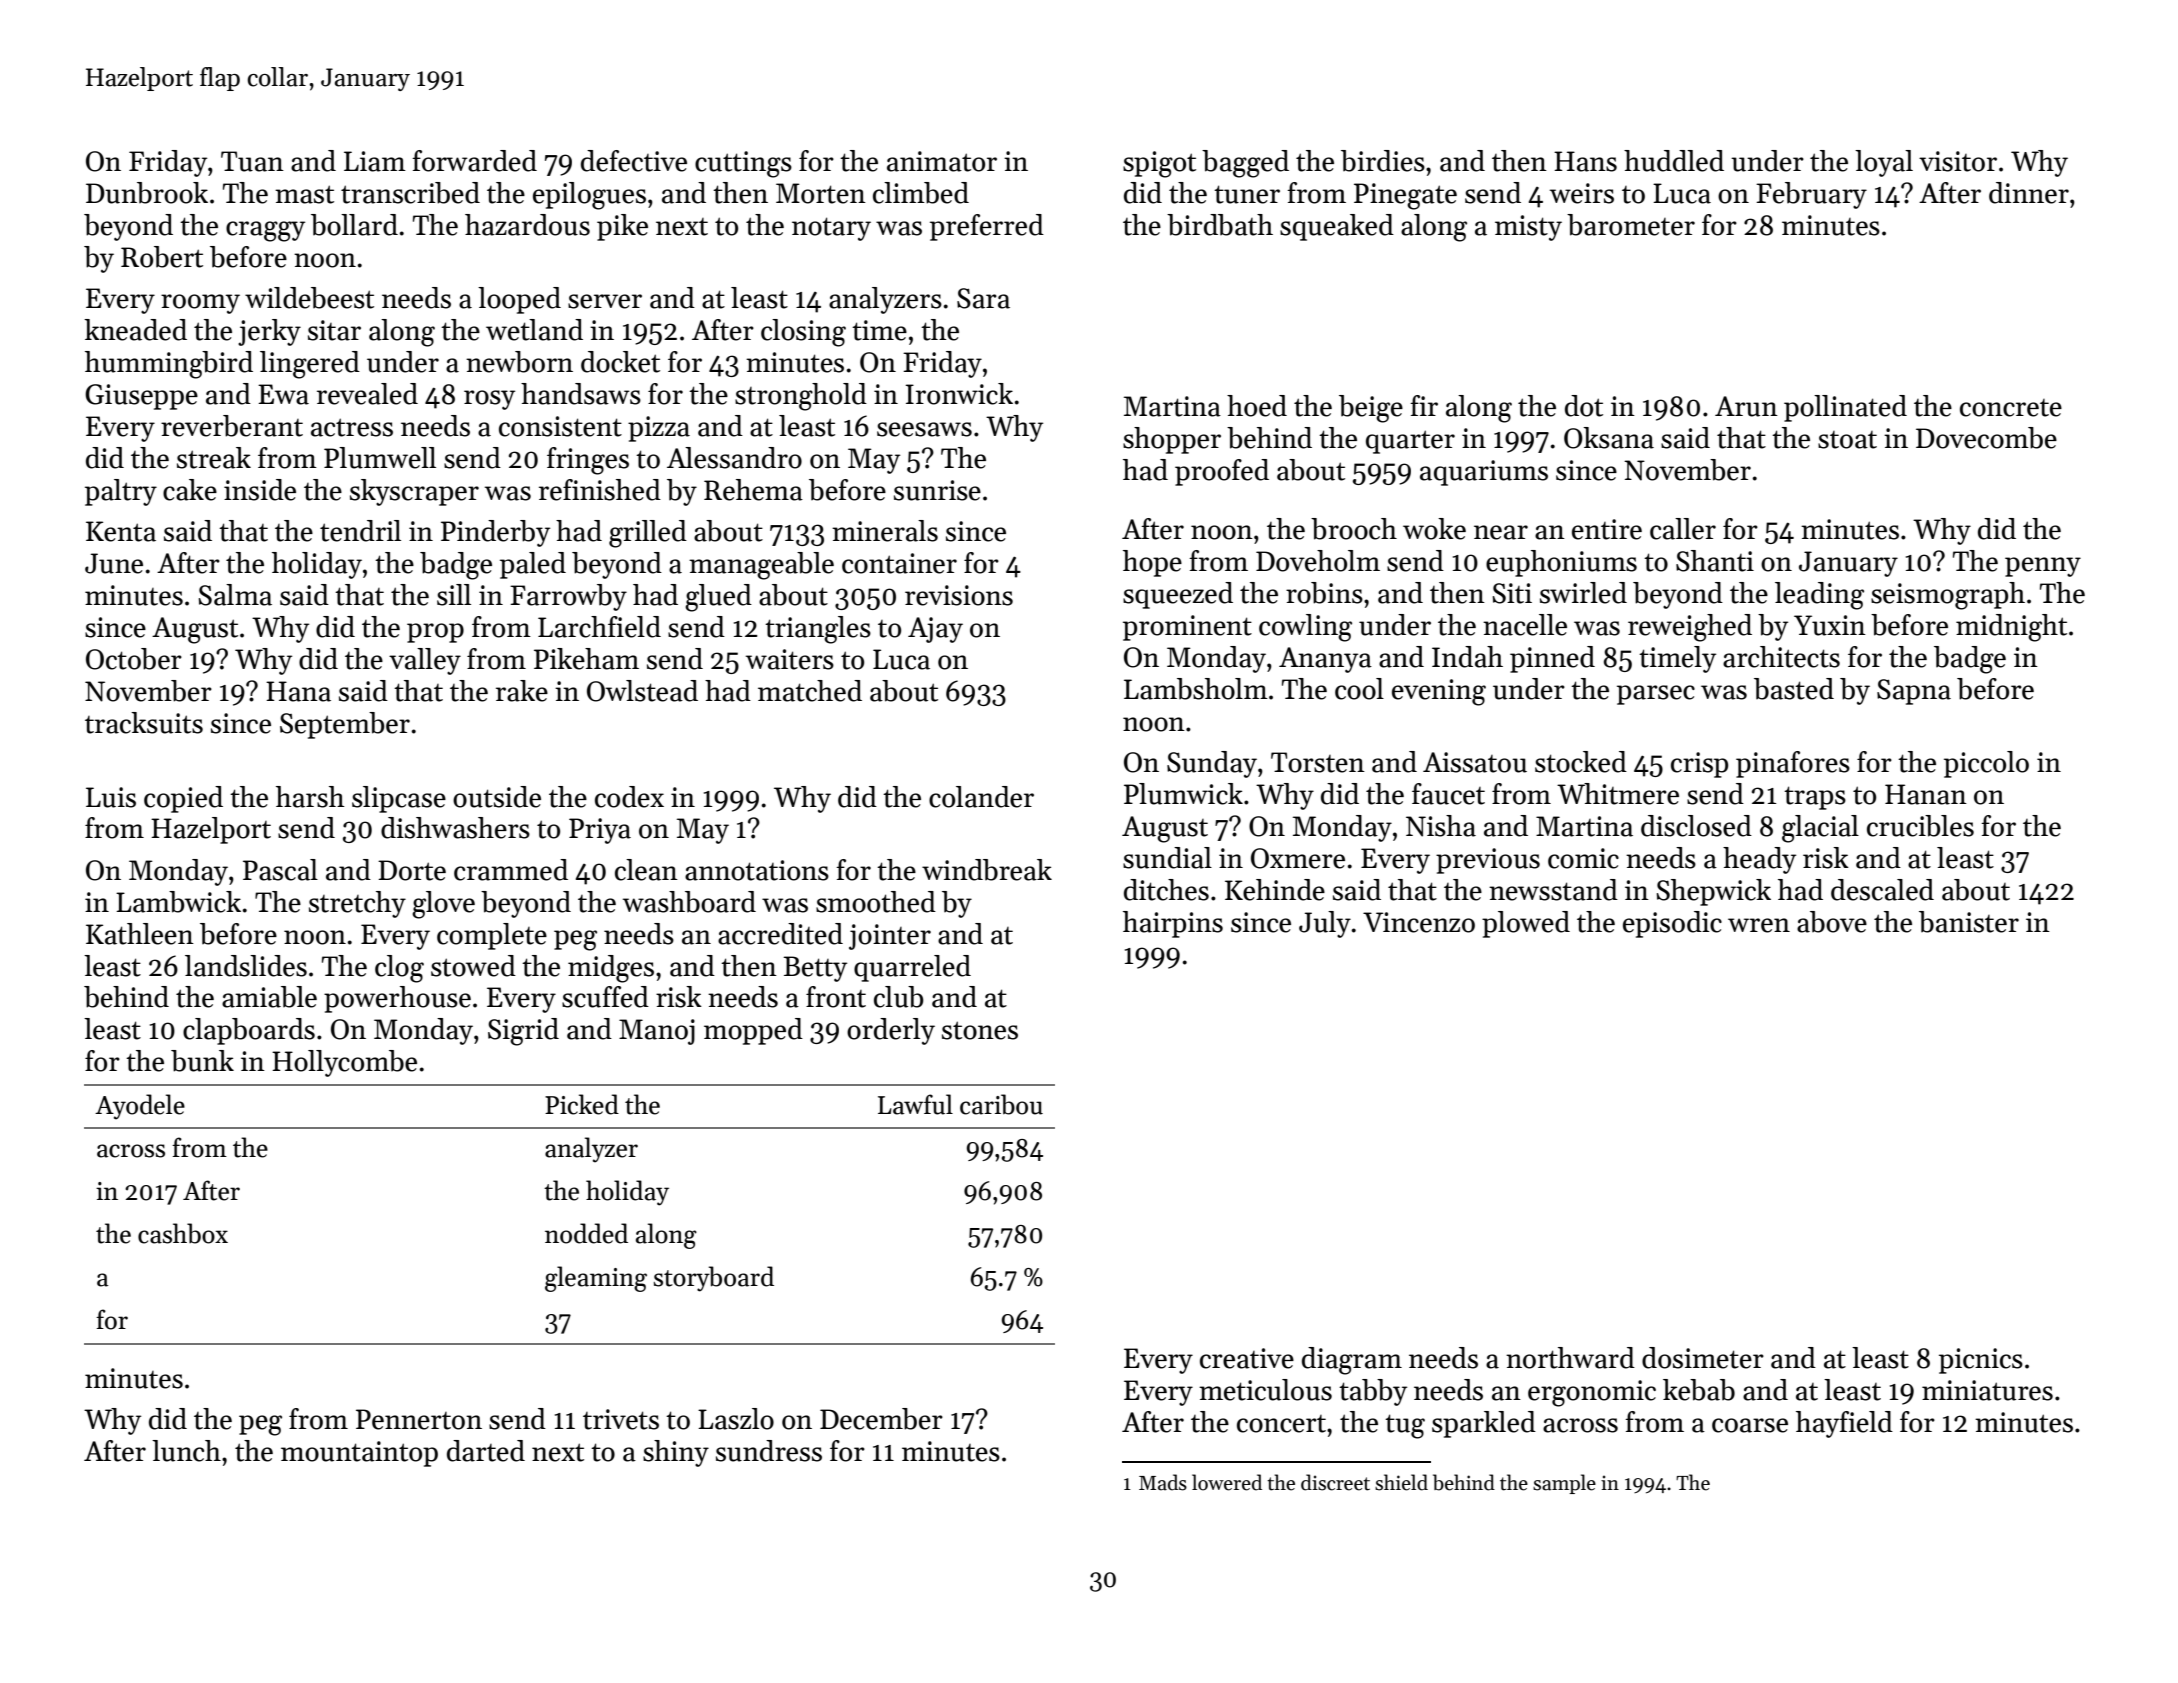  What do you see at coordinates (1163, 1482) in the page?
I see `Mads` at bounding box center [1163, 1482].
